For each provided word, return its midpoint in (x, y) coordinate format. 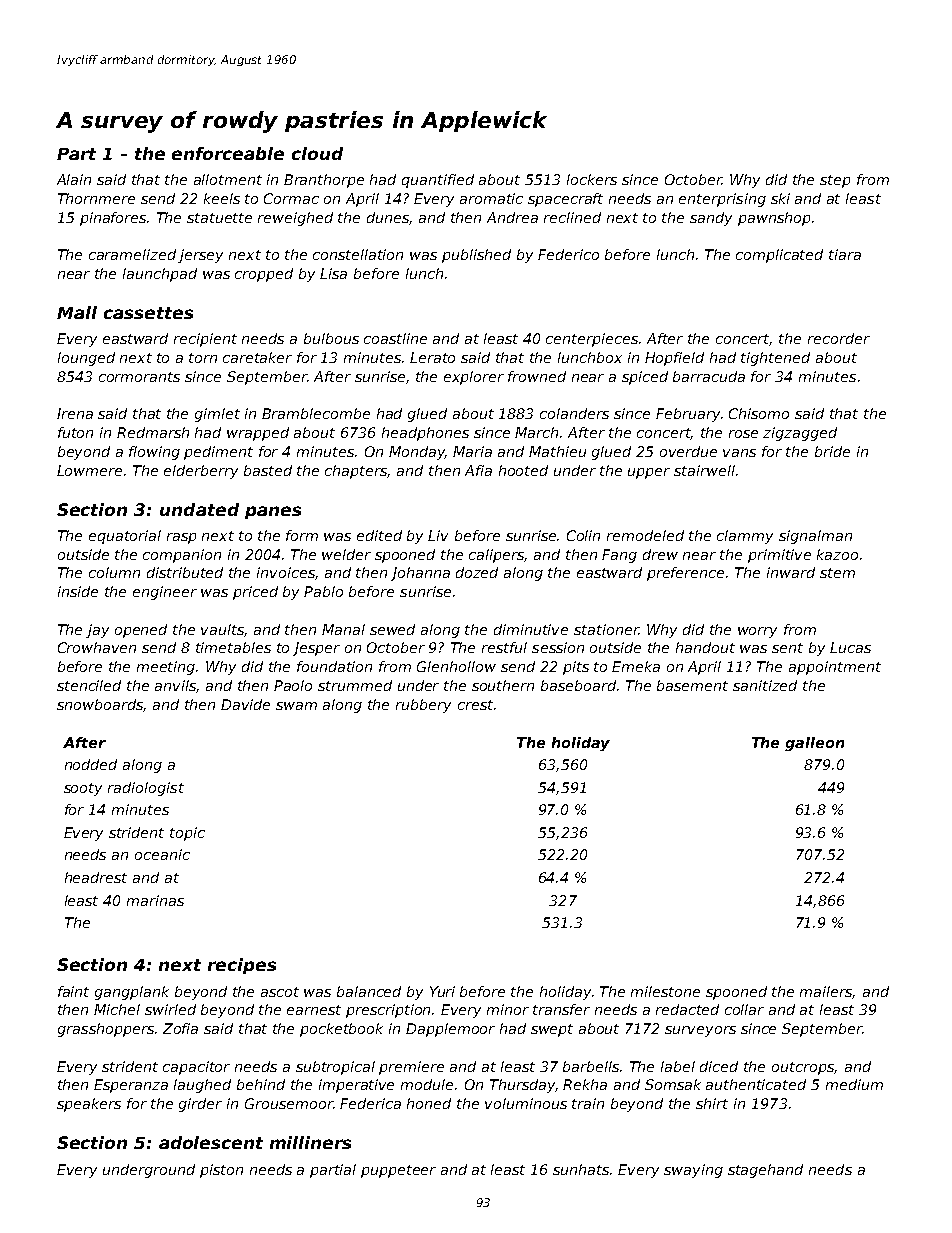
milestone (665, 991)
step (835, 181)
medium (854, 1084)
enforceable (228, 153)
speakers (89, 1105)
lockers (592, 179)
